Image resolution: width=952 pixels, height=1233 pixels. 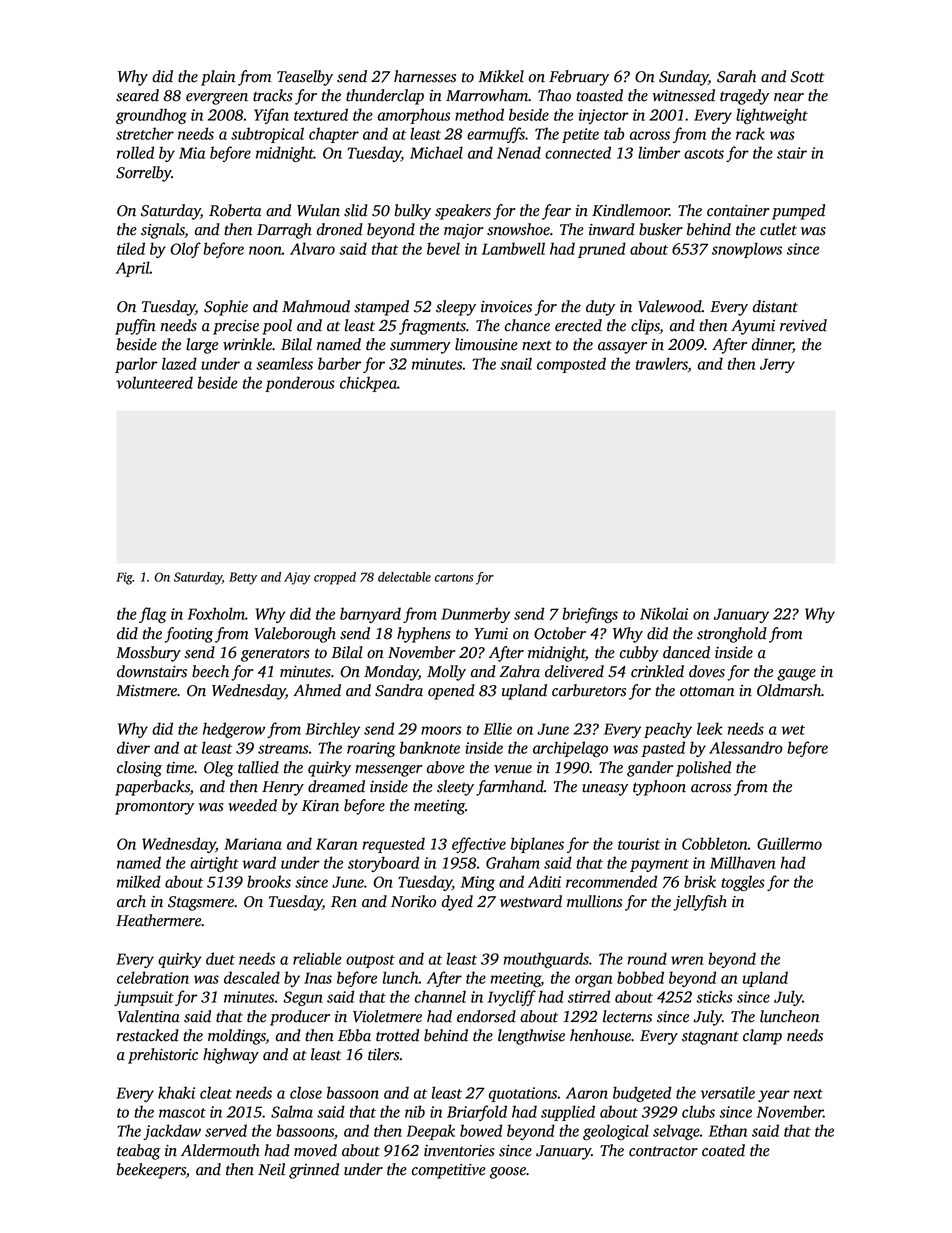 I want to click on opened, so click(x=451, y=692).
